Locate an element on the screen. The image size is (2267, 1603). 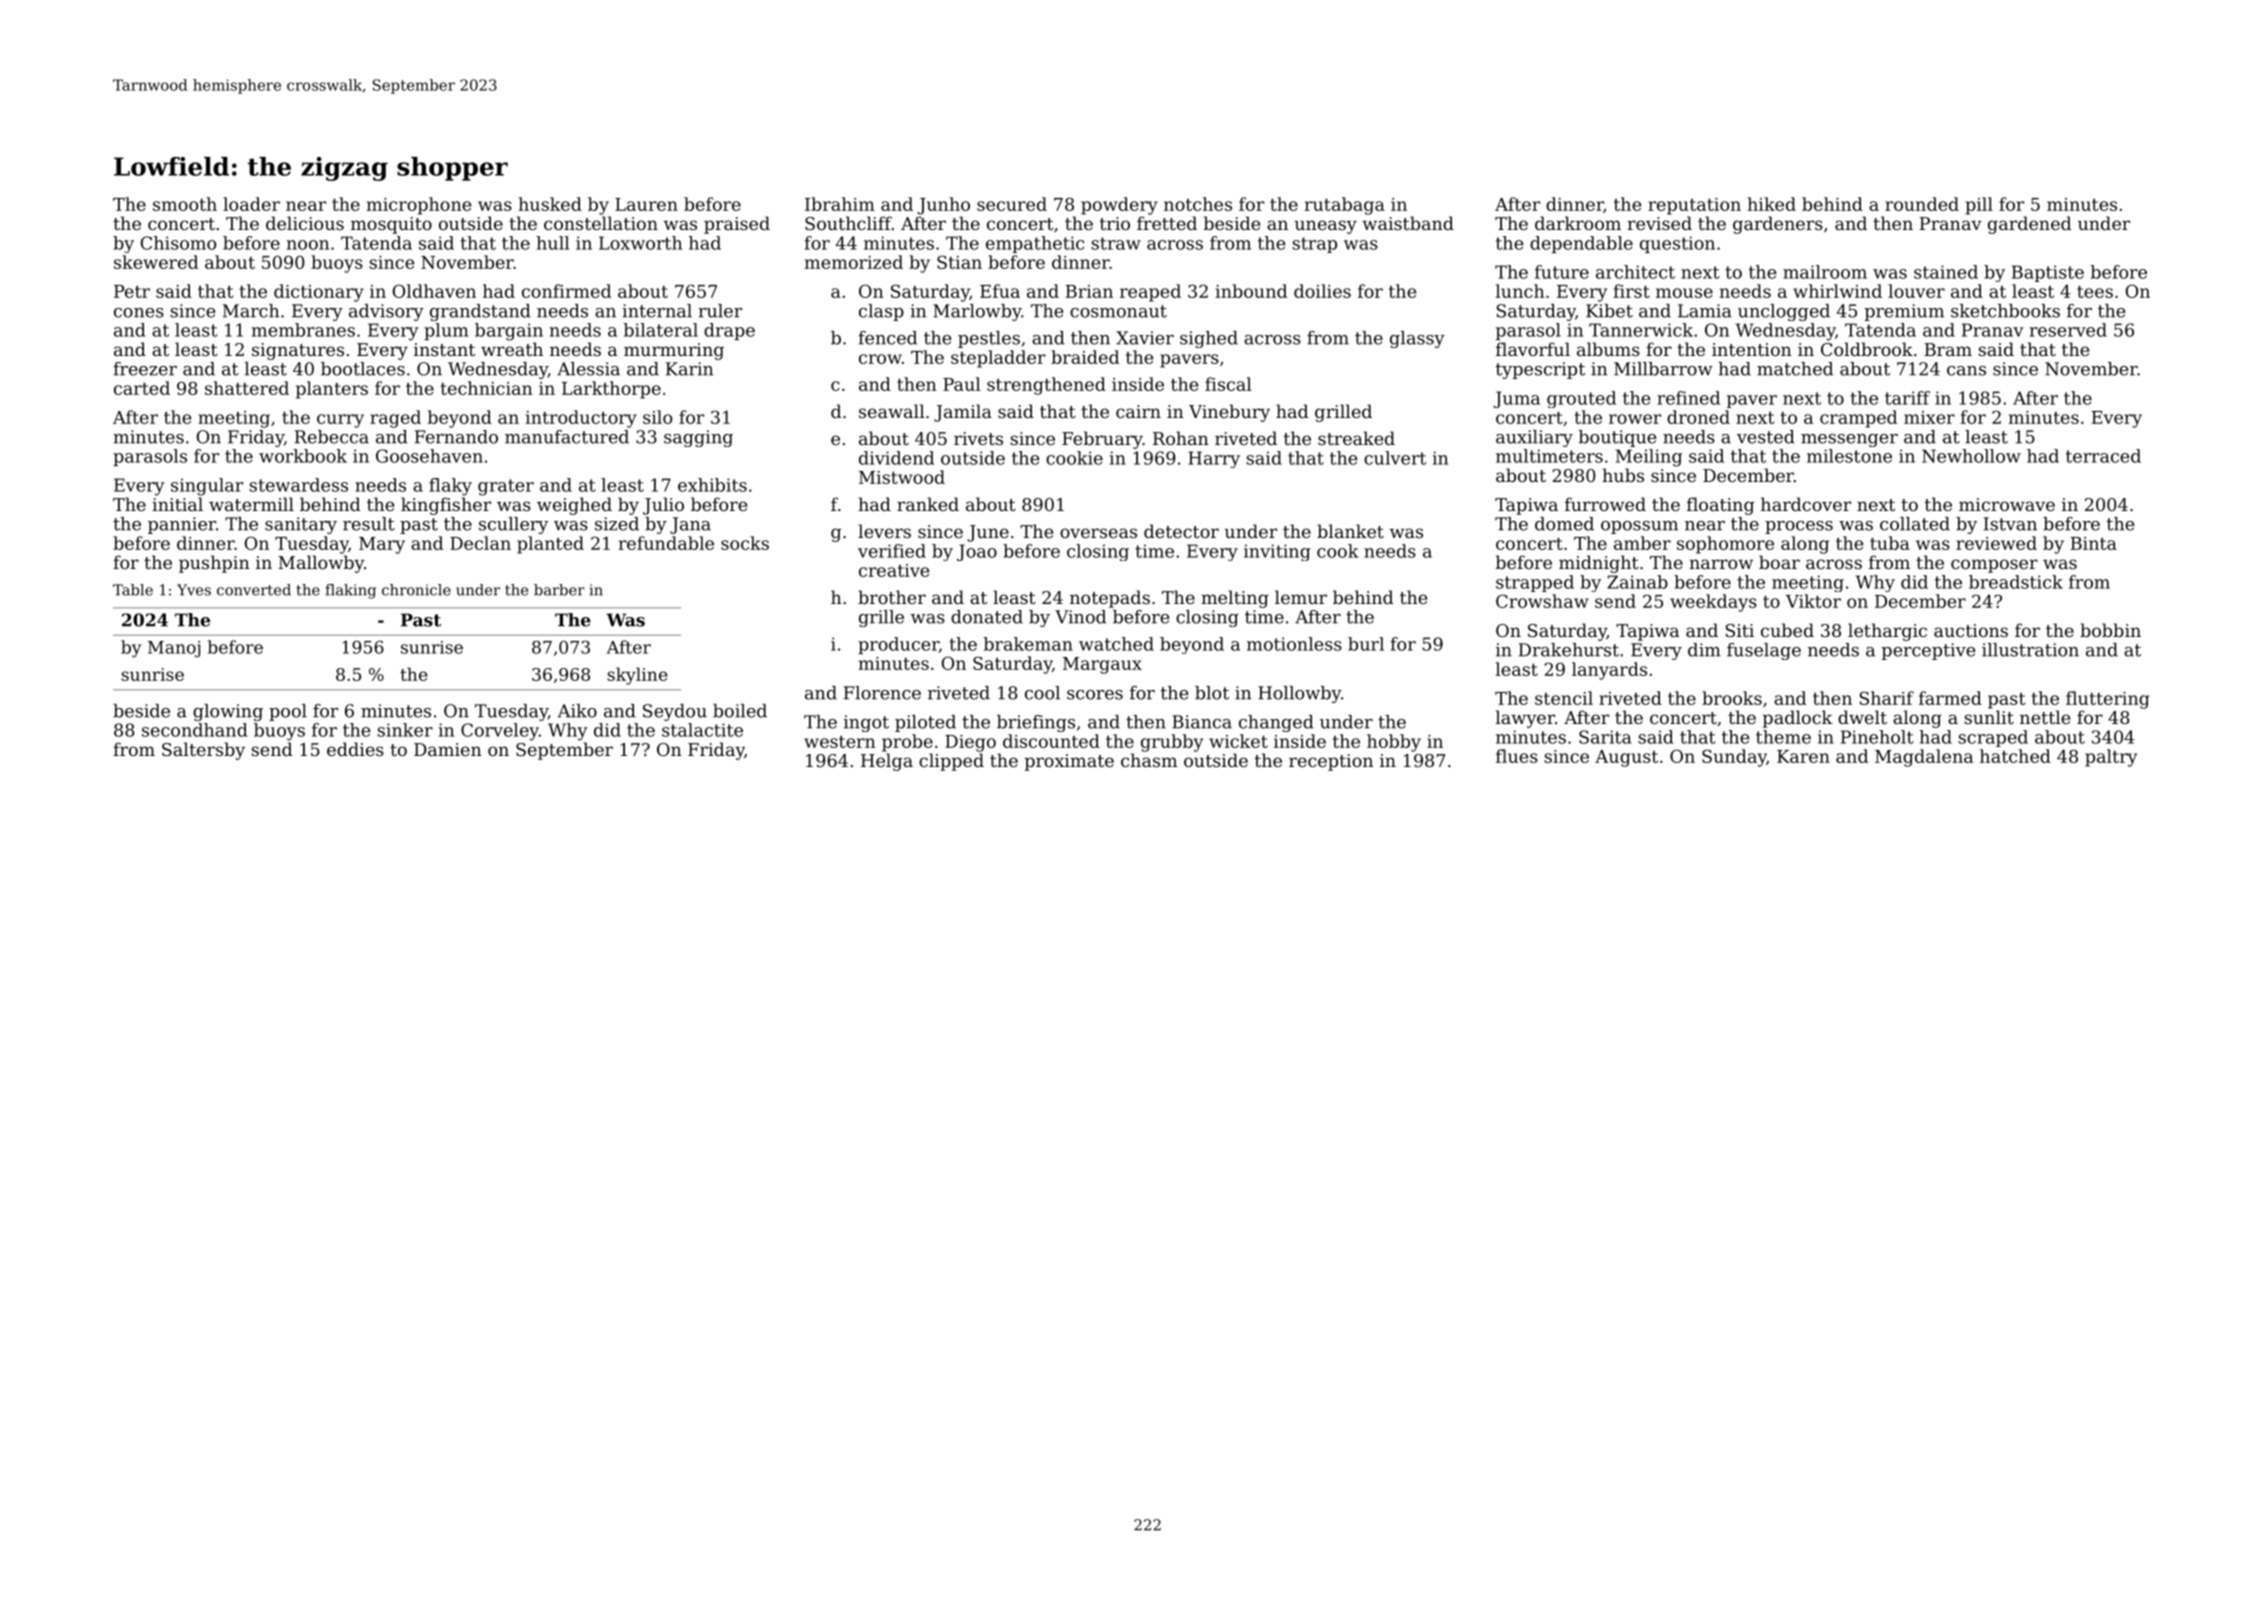
empathetic is located at coordinates (1035, 244).
